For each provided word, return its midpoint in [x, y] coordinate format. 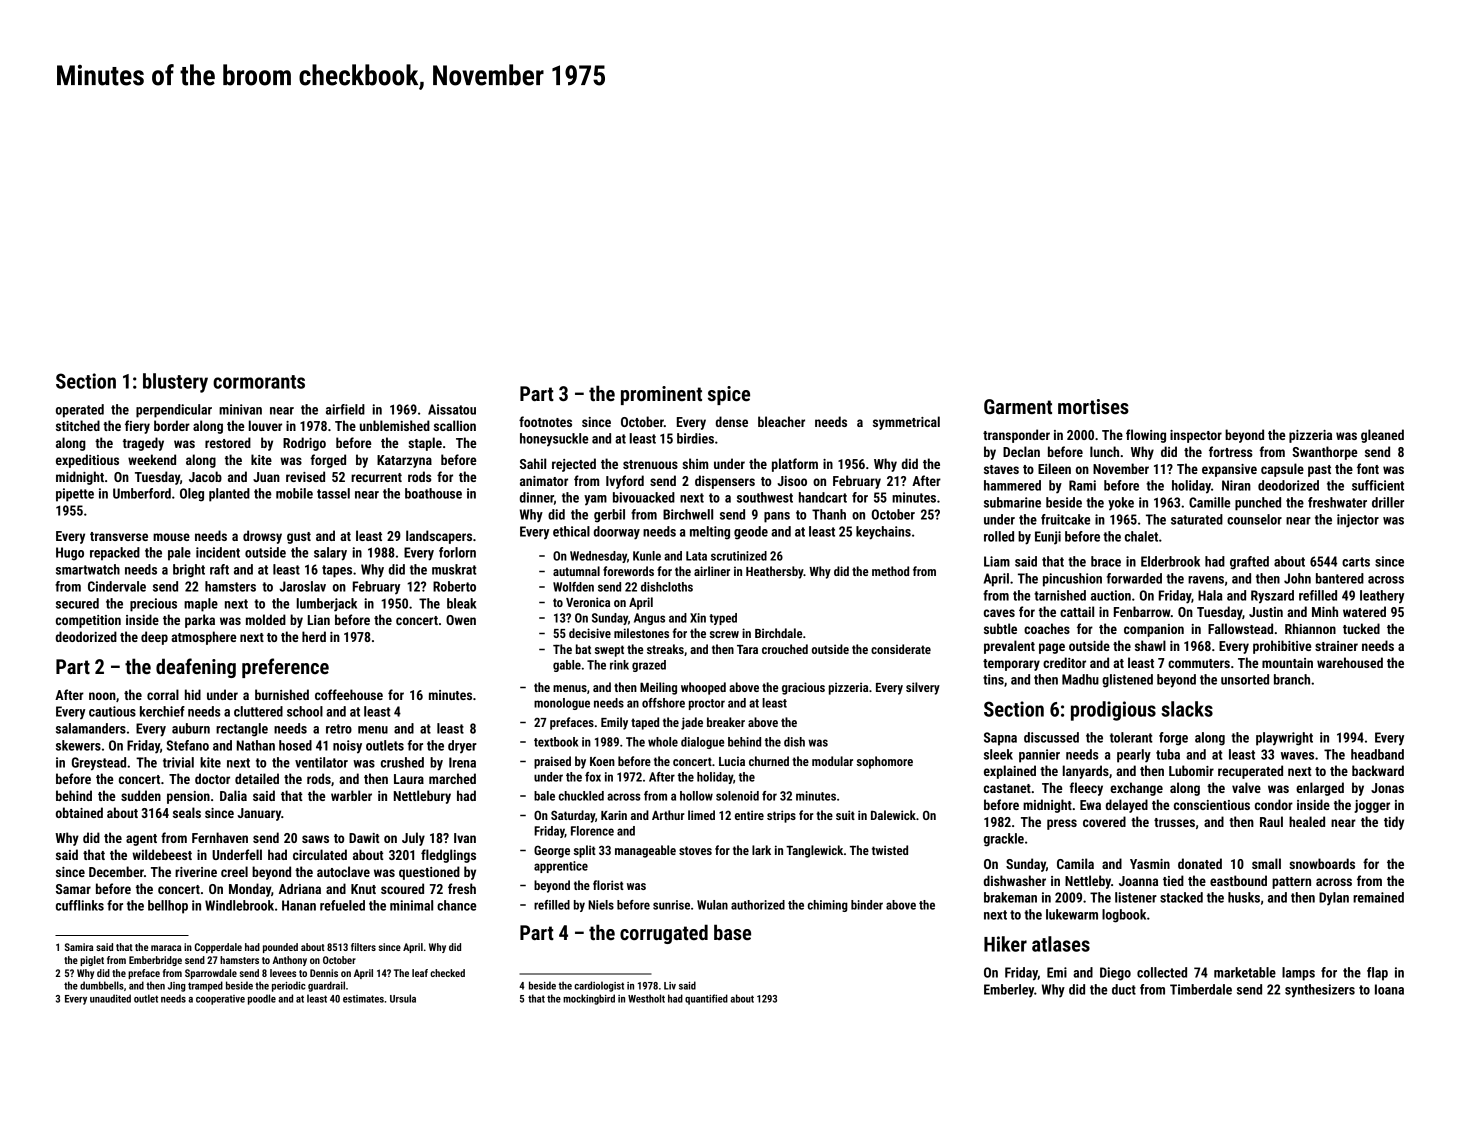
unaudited [110, 998]
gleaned [1382, 436]
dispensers [725, 482]
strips [781, 816]
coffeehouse [349, 694]
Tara [747, 649]
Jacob [205, 476]
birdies [695, 438]
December [116, 871]
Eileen [1054, 468]
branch [1292, 679]
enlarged [1320, 789]
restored [228, 442]
